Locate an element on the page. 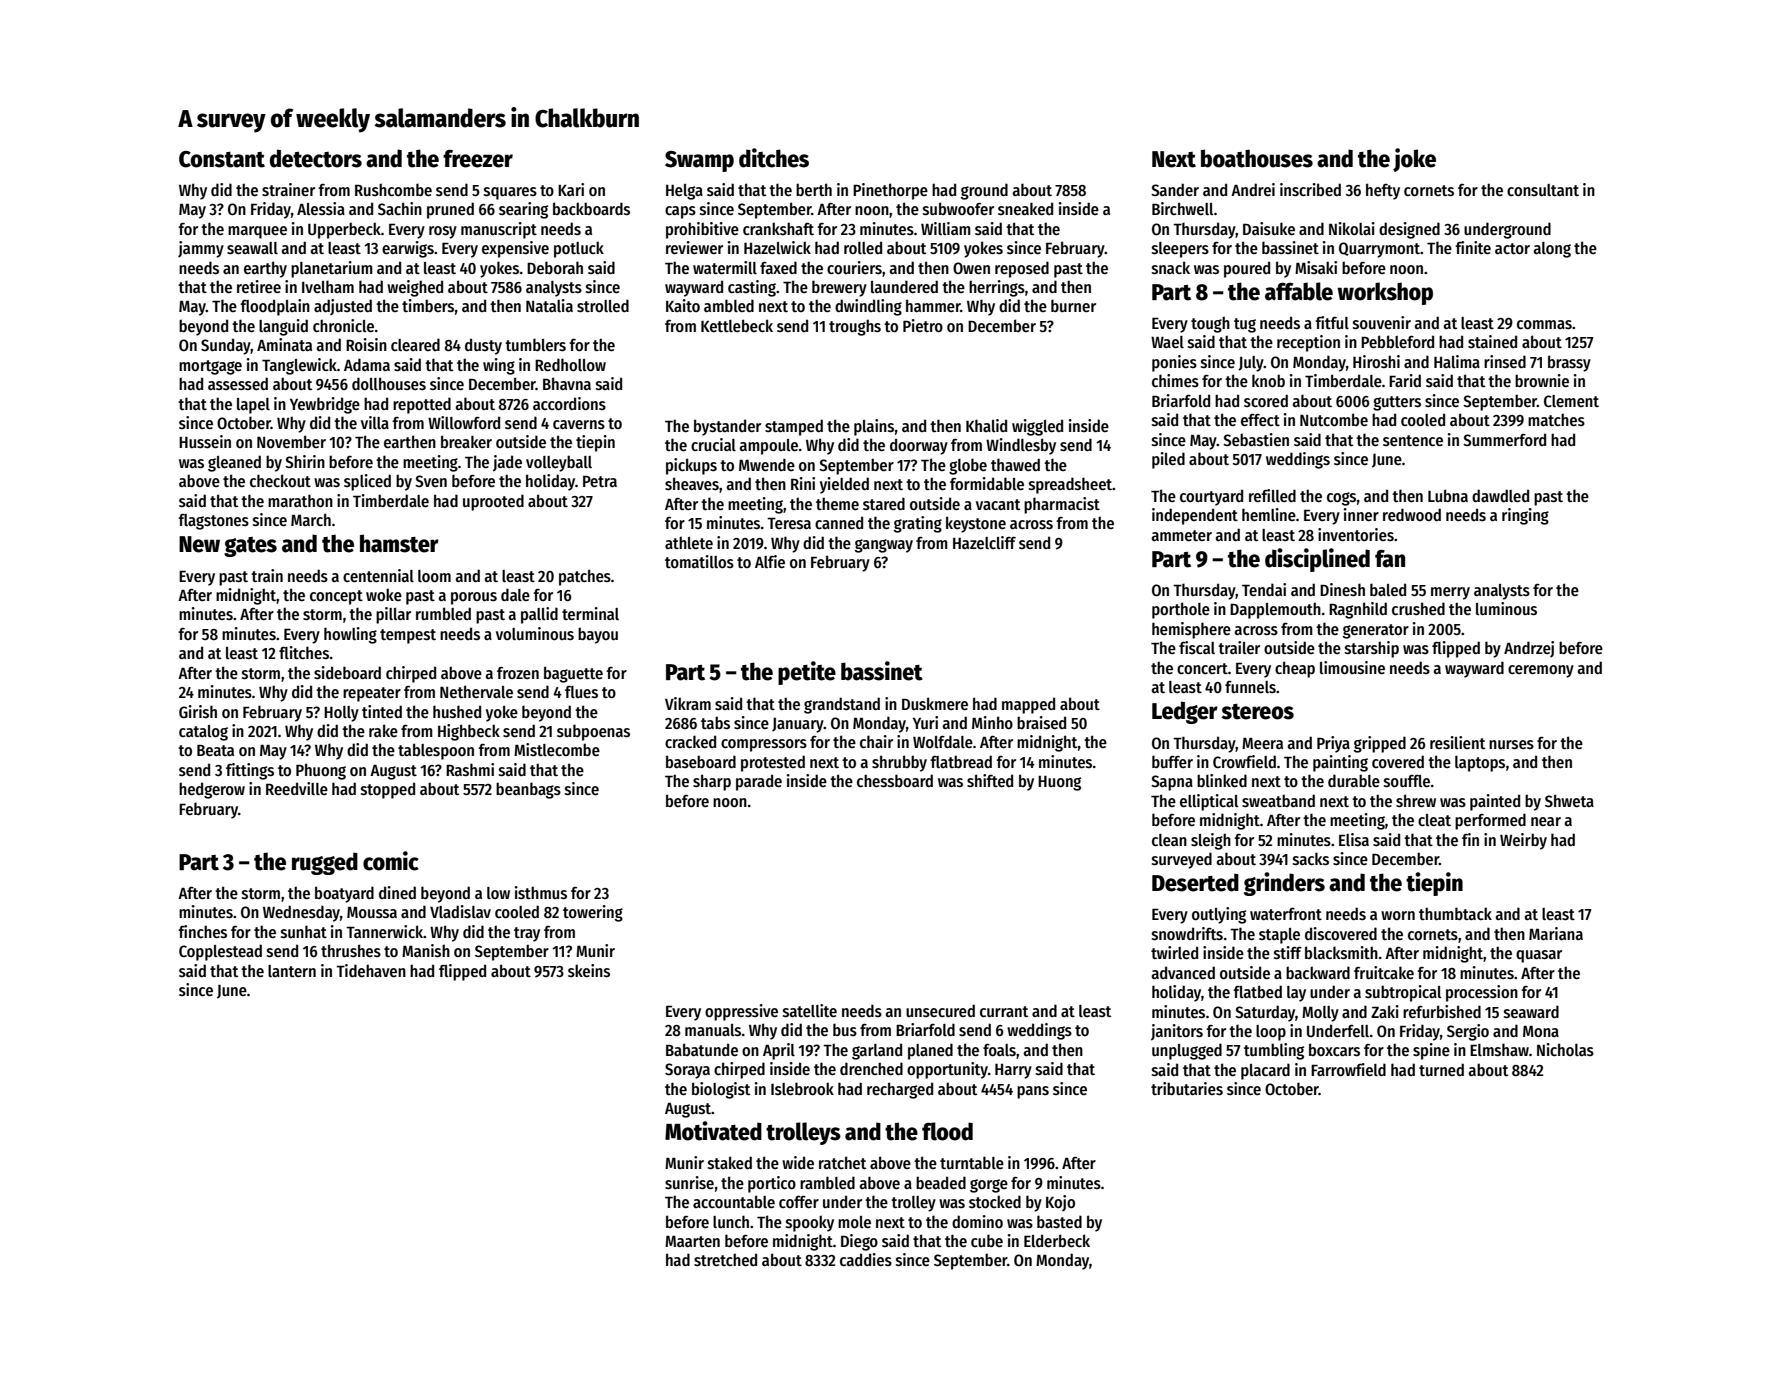 This document has width=1783, height=1378. matches is located at coordinates (1556, 419).
